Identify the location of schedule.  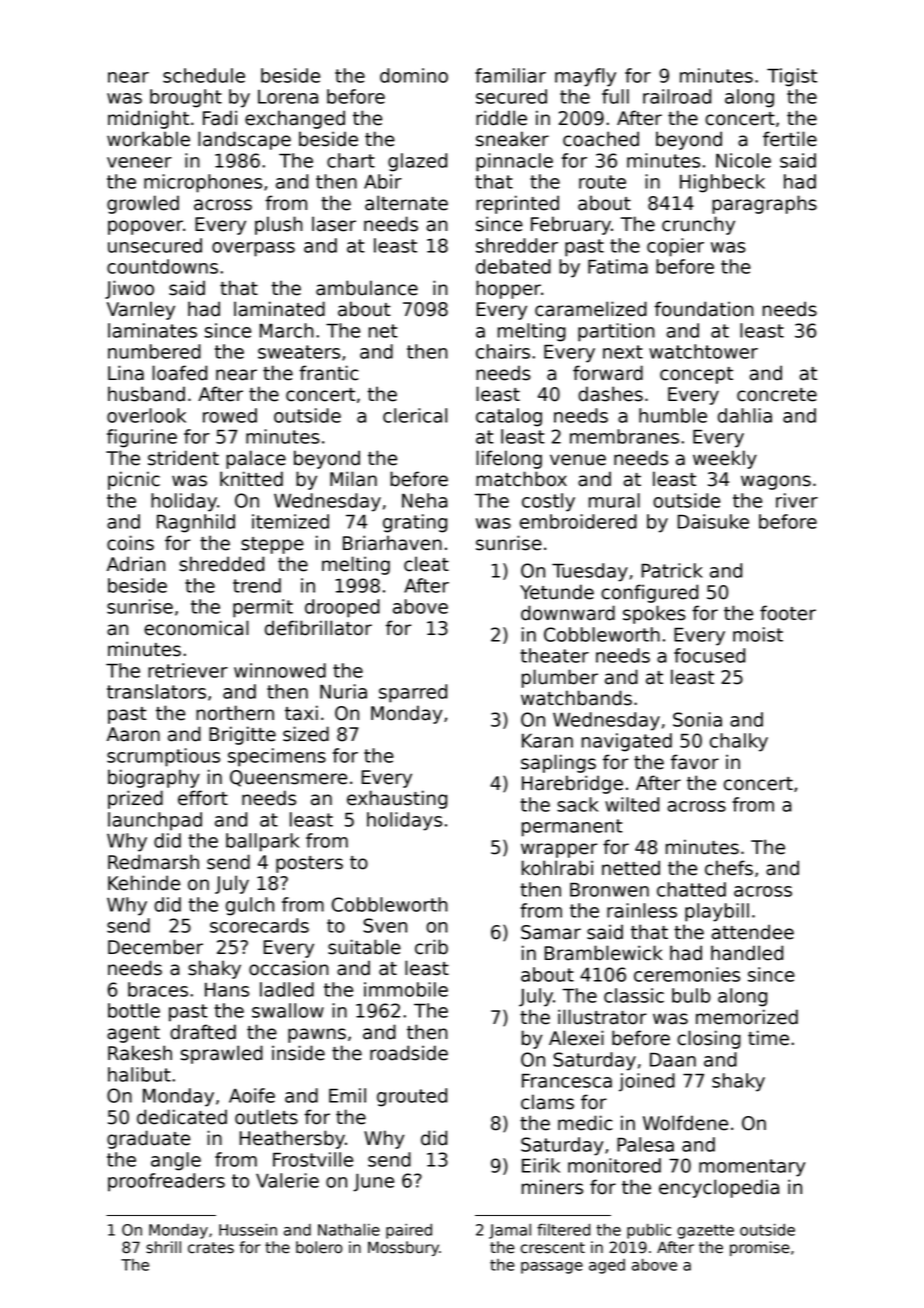
(204, 75).
